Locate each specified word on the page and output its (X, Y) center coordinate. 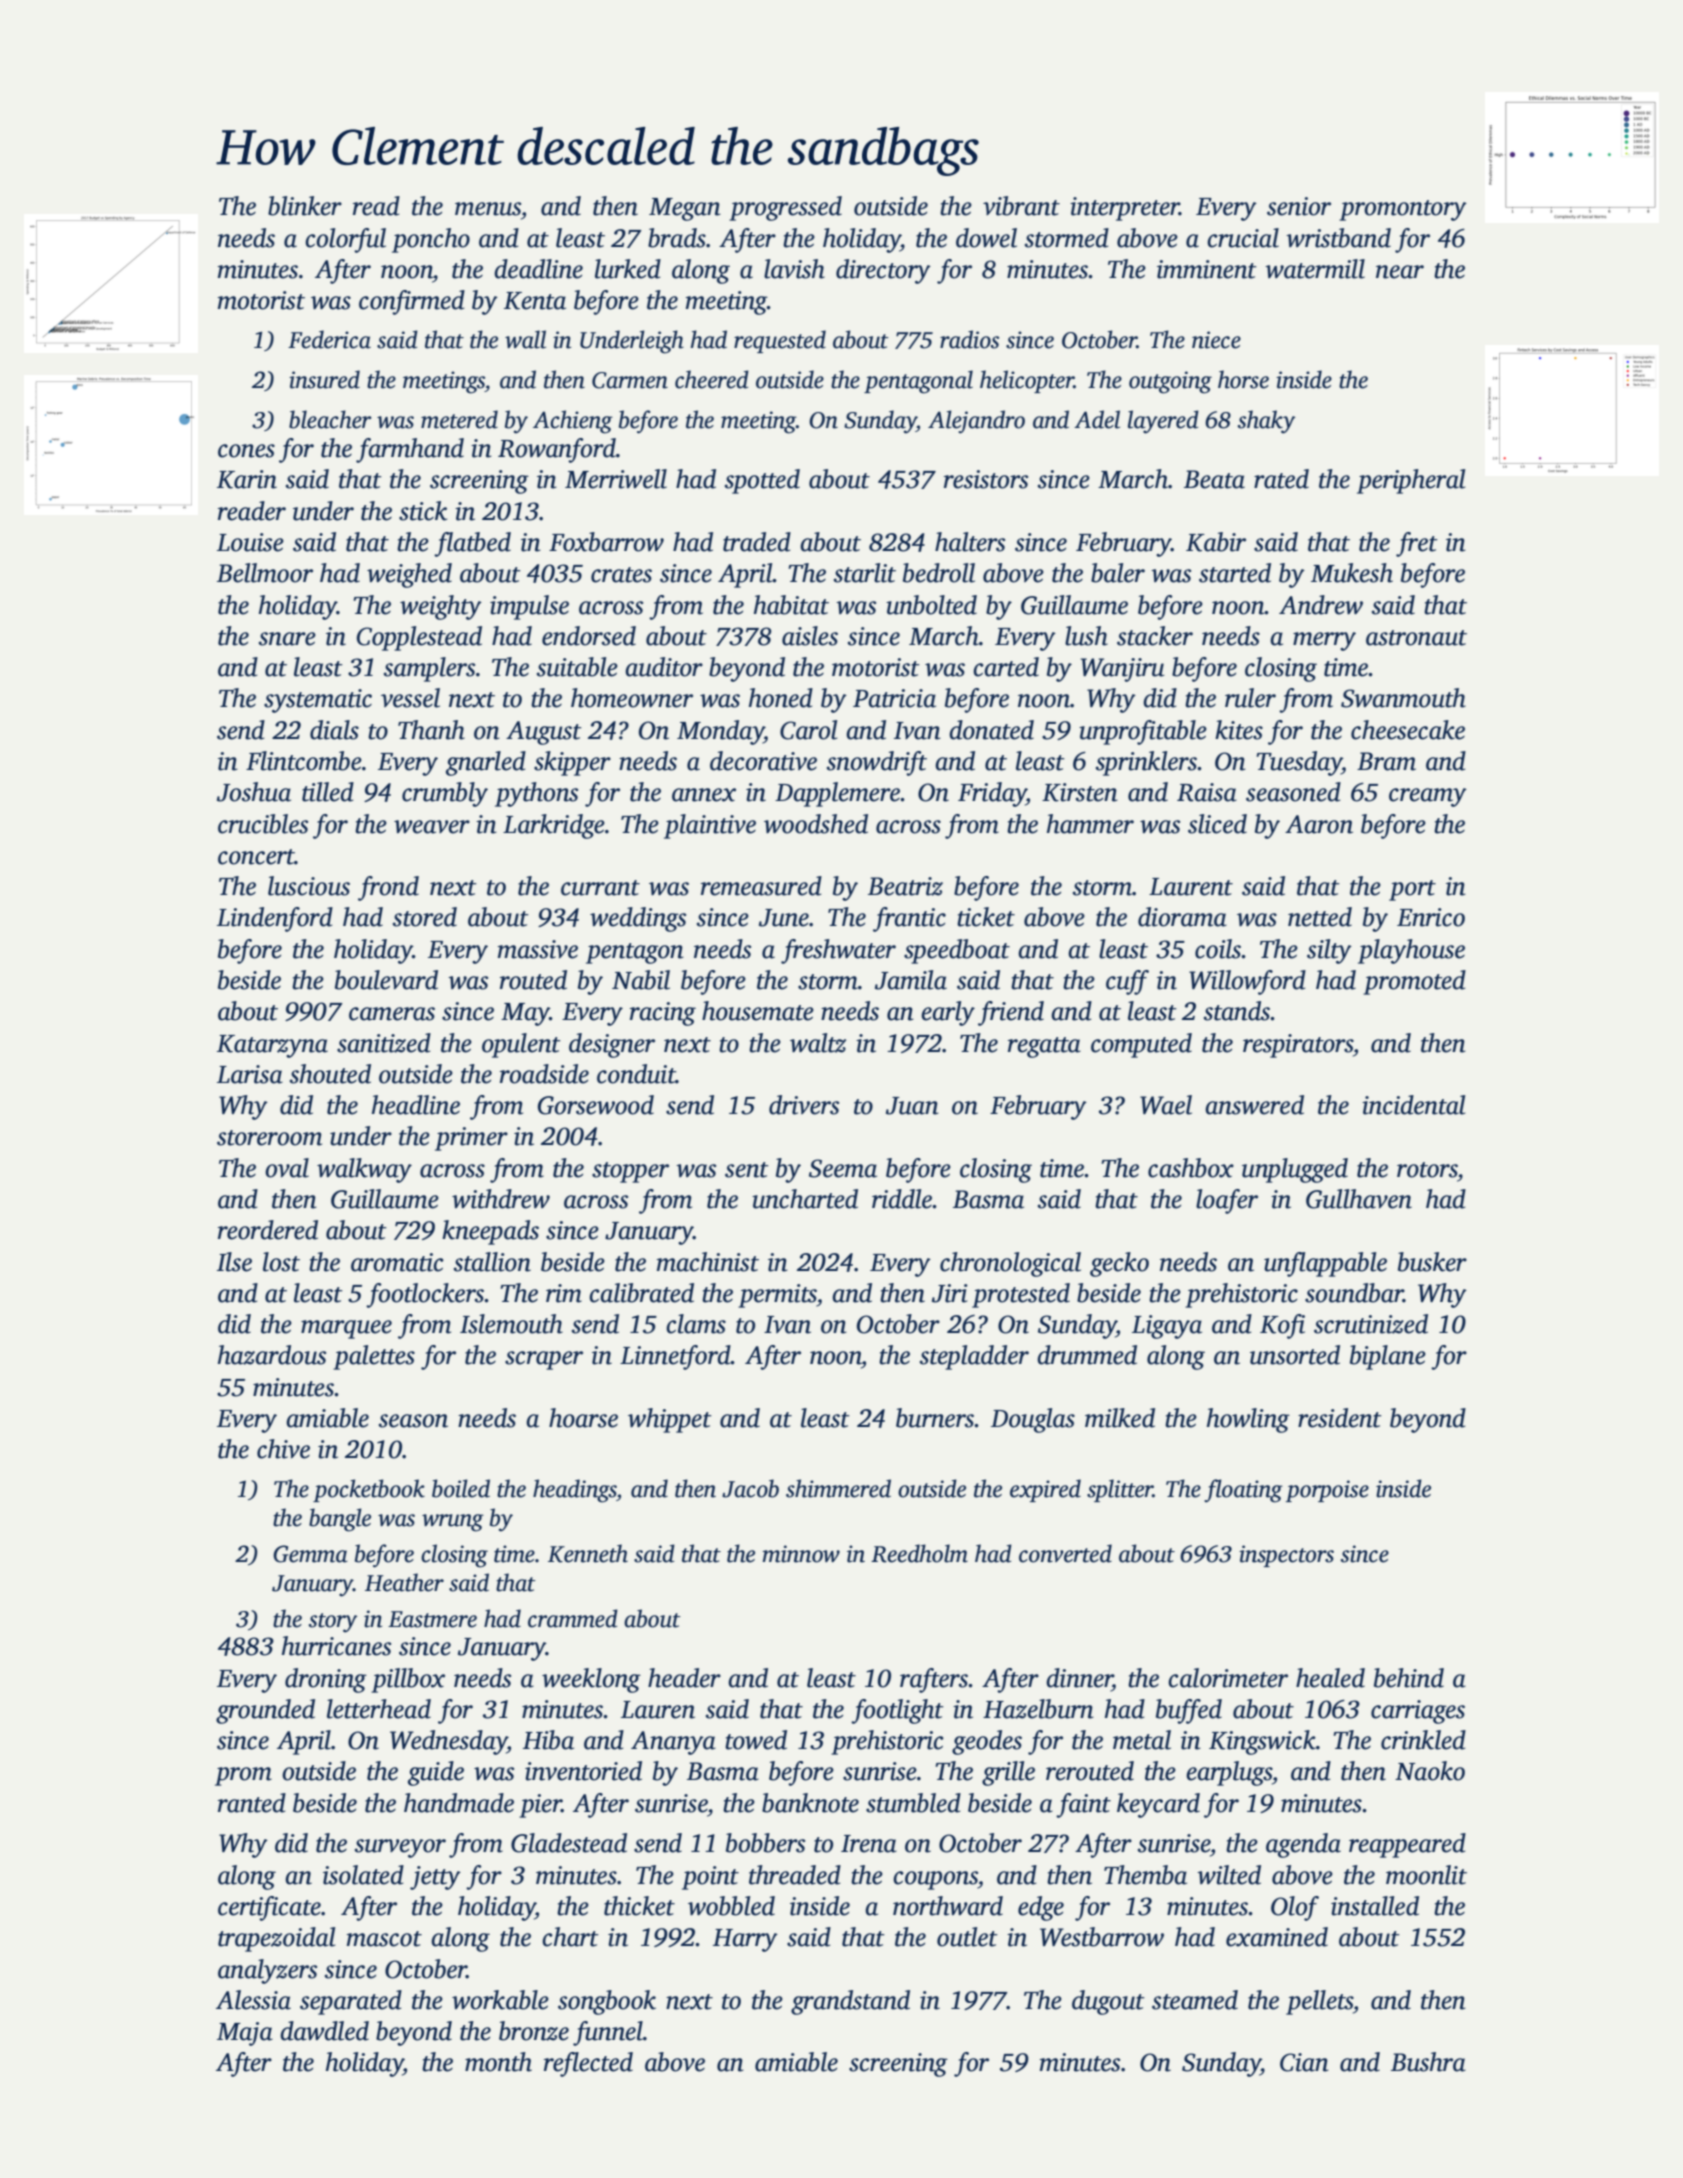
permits (777, 1296)
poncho (431, 240)
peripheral (1411, 481)
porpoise (1327, 1491)
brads (677, 238)
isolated (363, 1875)
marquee (346, 1329)
